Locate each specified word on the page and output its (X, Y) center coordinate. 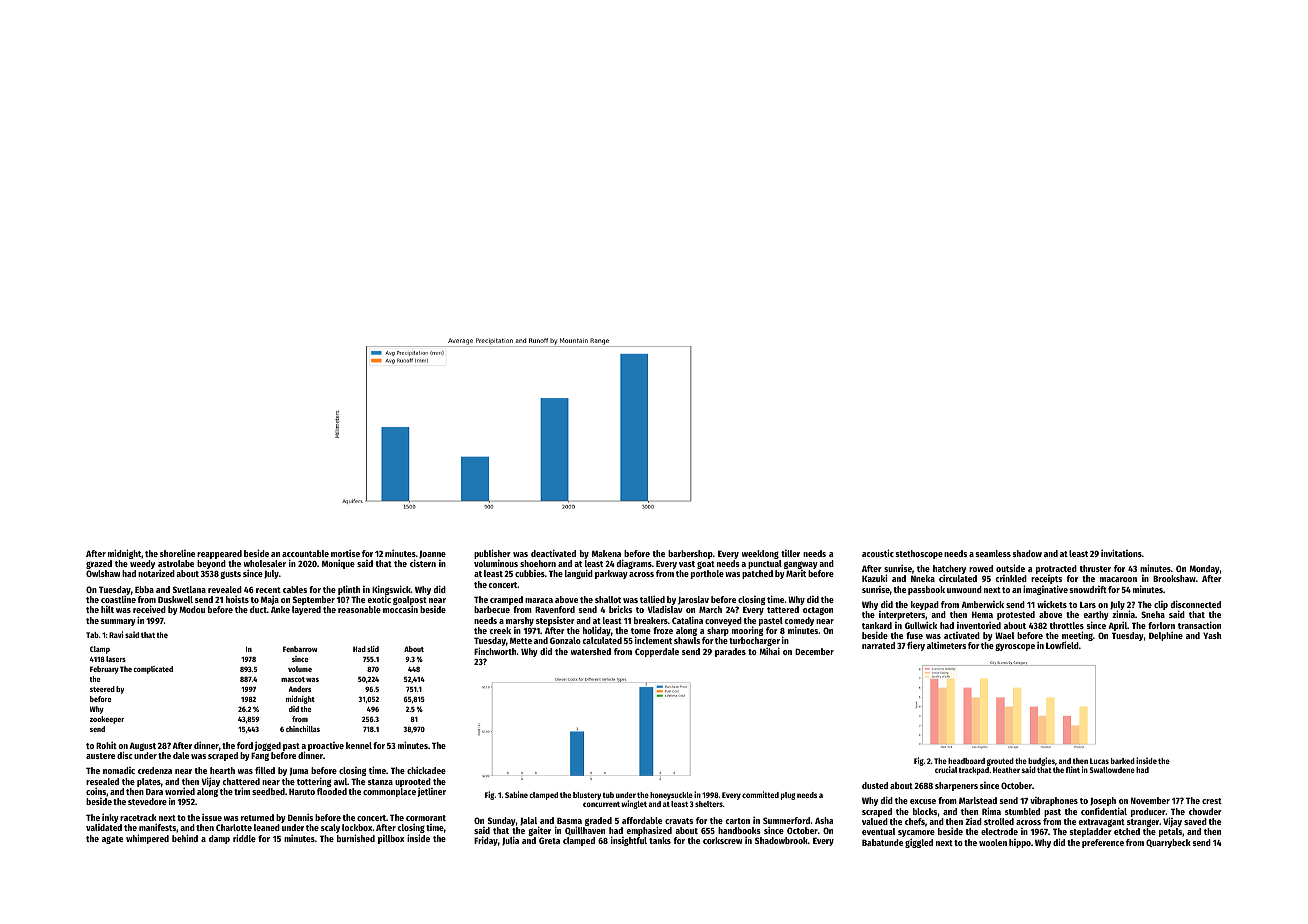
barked (1123, 761)
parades (730, 652)
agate (112, 840)
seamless (993, 553)
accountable (305, 553)
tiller (790, 553)
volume (300, 669)
